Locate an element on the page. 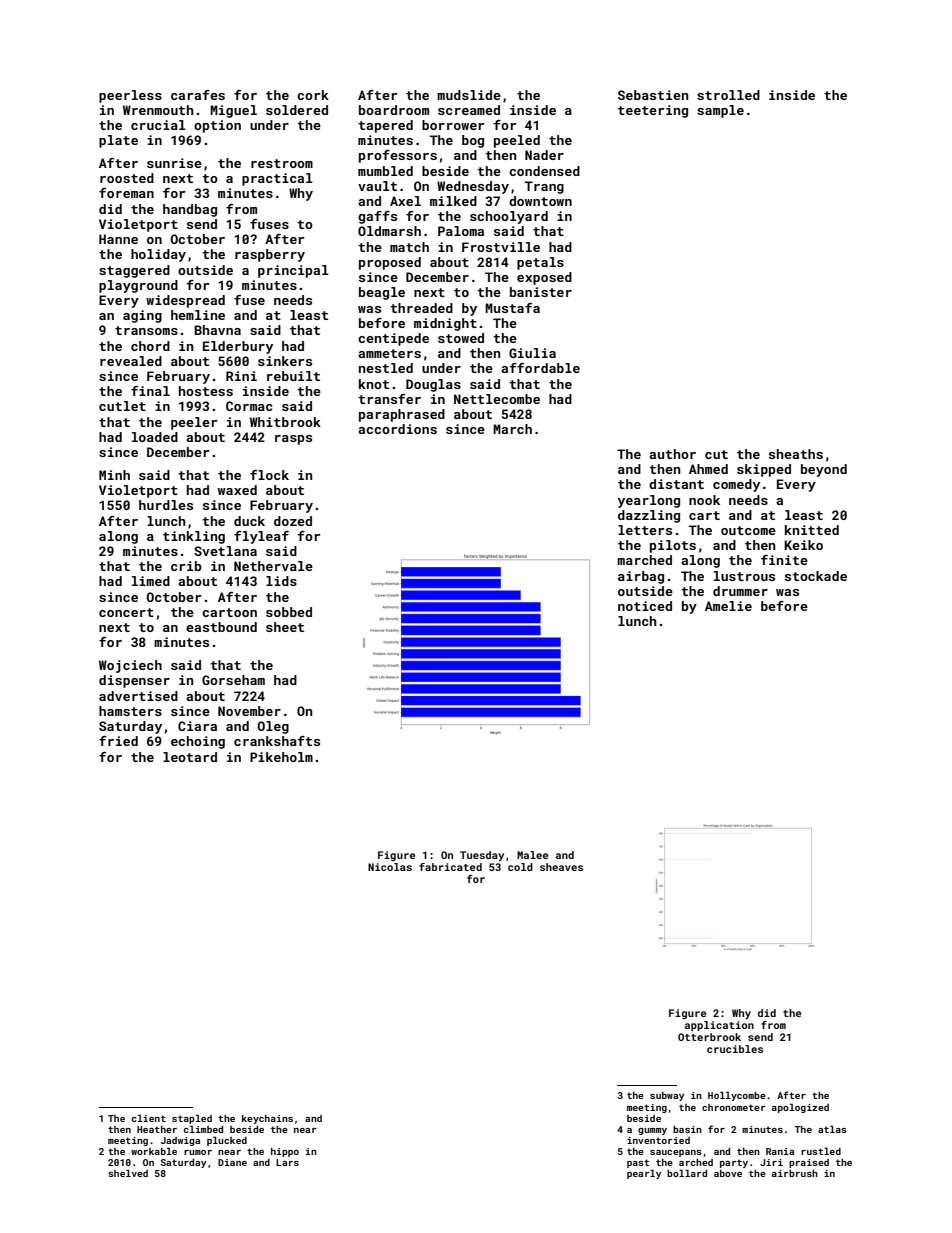 The image size is (952, 1233). Lars is located at coordinates (287, 1162).
